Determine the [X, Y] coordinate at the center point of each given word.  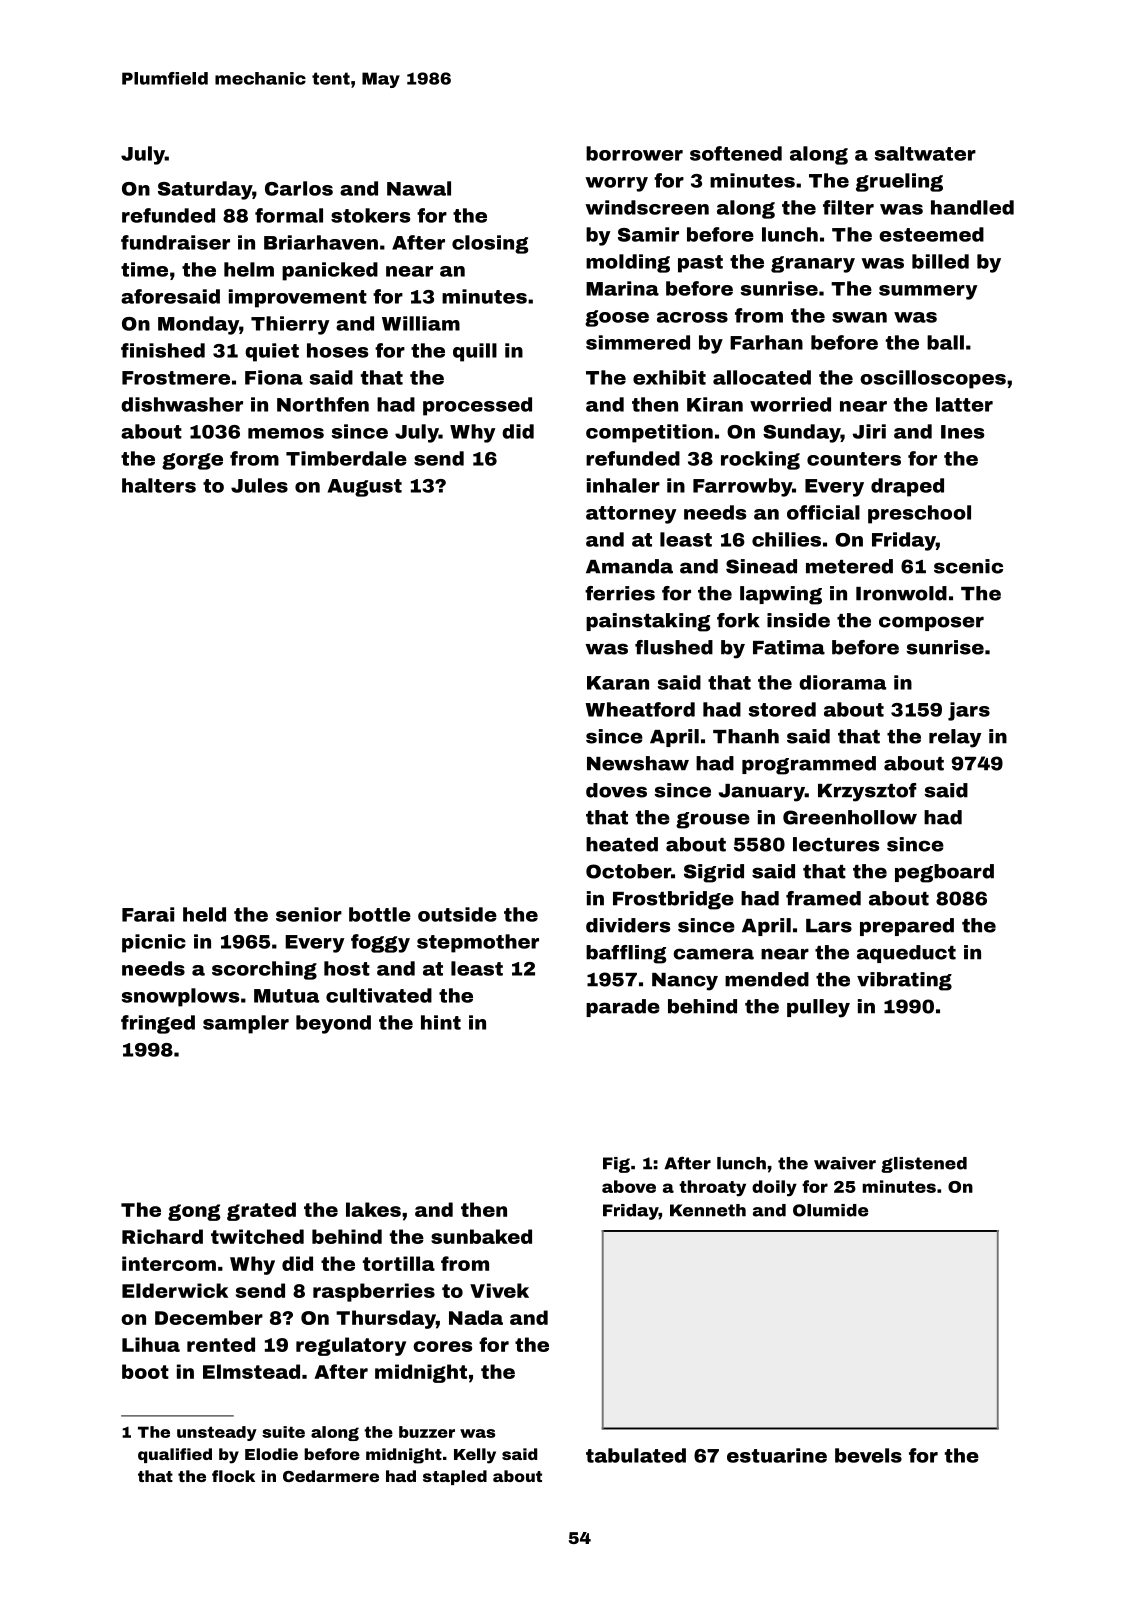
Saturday [205, 190]
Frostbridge [673, 900]
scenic [968, 566]
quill [475, 352]
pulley [818, 1008]
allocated [762, 377]
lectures [836, 844]
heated [622, 844]
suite [283, 1432]
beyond [333, 1024]
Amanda [629, 566]
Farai [148, 914]
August [365, 488]
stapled [455, 1477]
